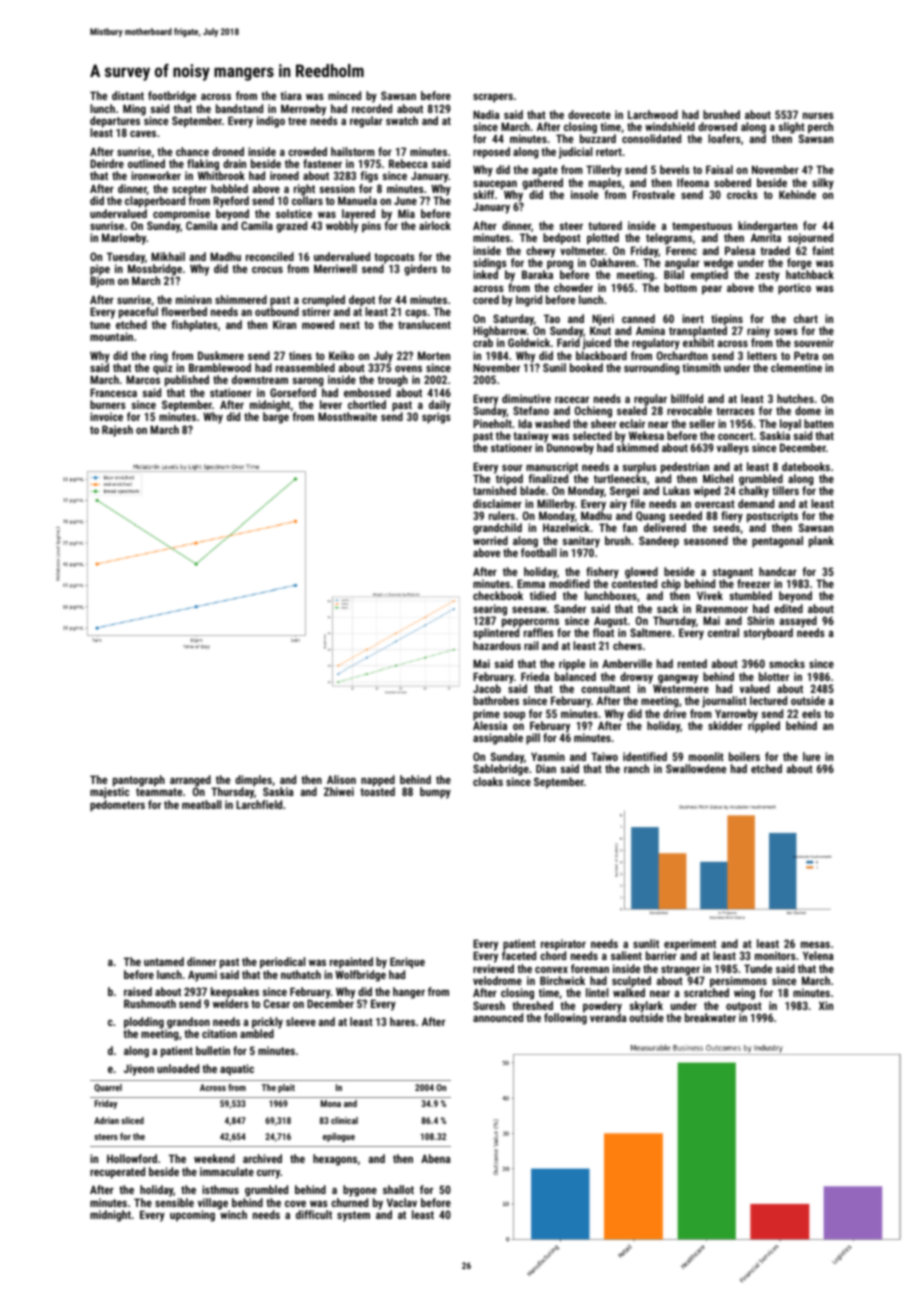 This screenshot has width=924, height=1308. Describe the element at coordinates (435, 225) in the screenshot. I see `airlock` at that location.
